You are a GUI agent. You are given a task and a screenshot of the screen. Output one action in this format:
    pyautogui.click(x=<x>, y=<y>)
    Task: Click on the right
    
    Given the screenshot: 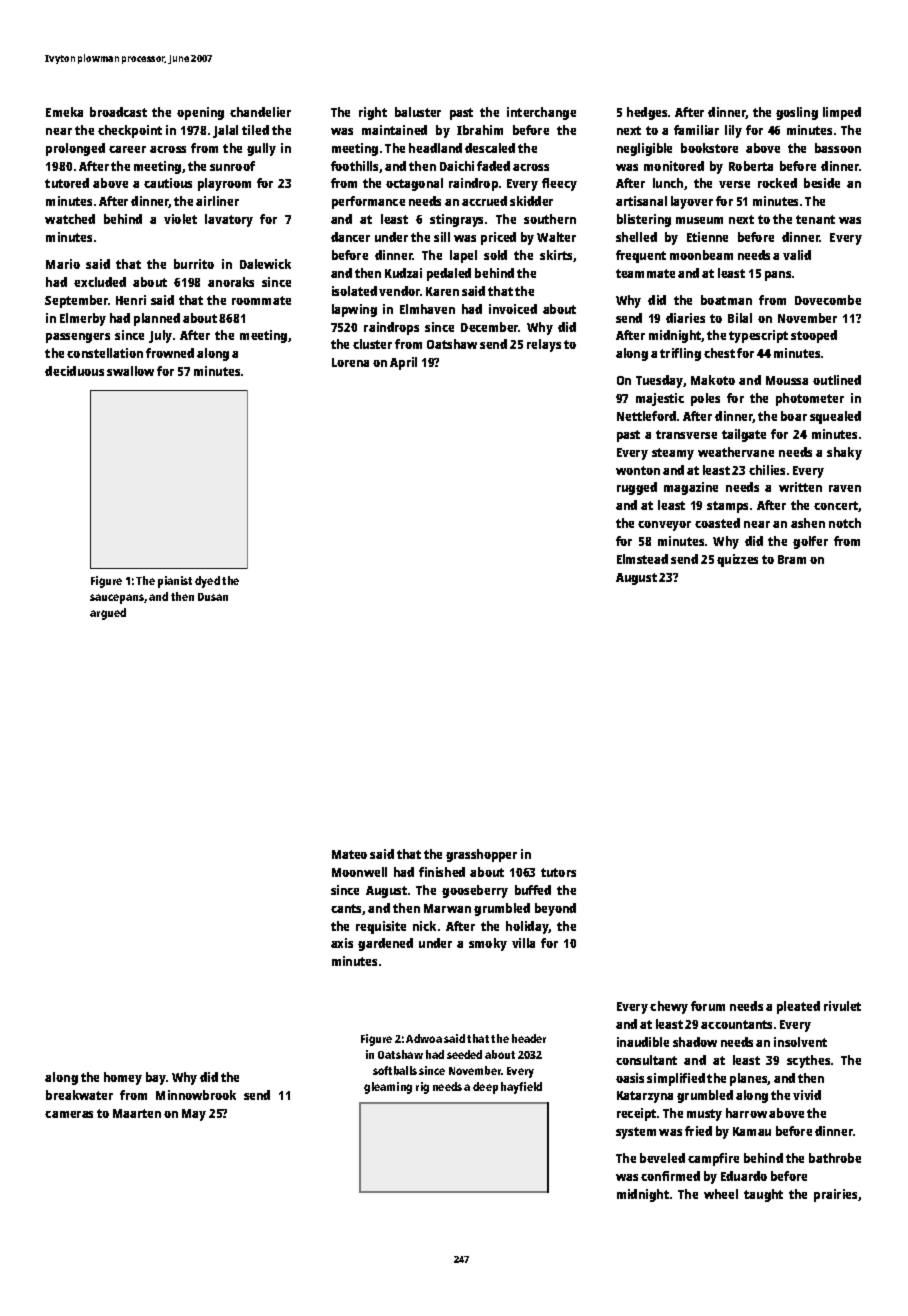 What is the action you would take?
    pyautogui.click(x=373, y=113)
